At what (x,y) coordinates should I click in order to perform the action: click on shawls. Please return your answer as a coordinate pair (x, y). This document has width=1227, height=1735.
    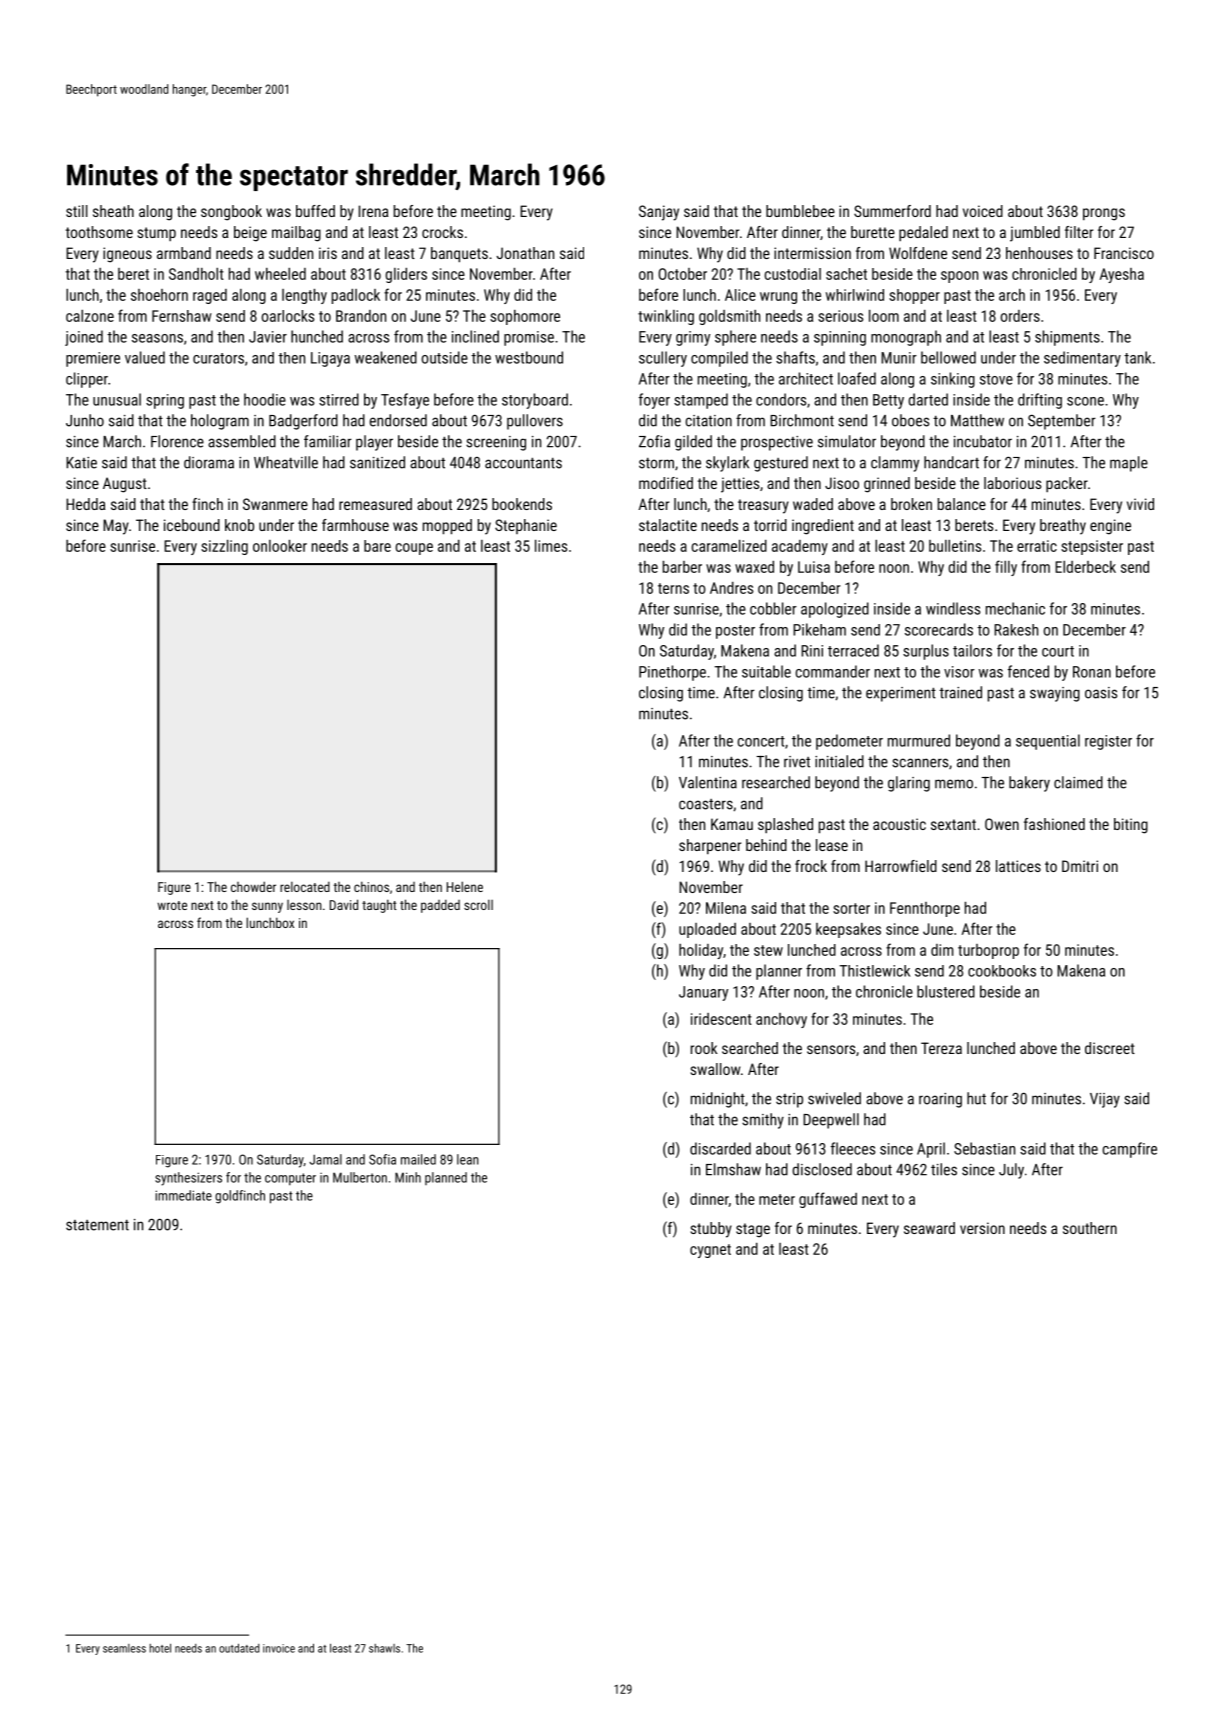
    Looking at the image, I should click on (384, 1648).
